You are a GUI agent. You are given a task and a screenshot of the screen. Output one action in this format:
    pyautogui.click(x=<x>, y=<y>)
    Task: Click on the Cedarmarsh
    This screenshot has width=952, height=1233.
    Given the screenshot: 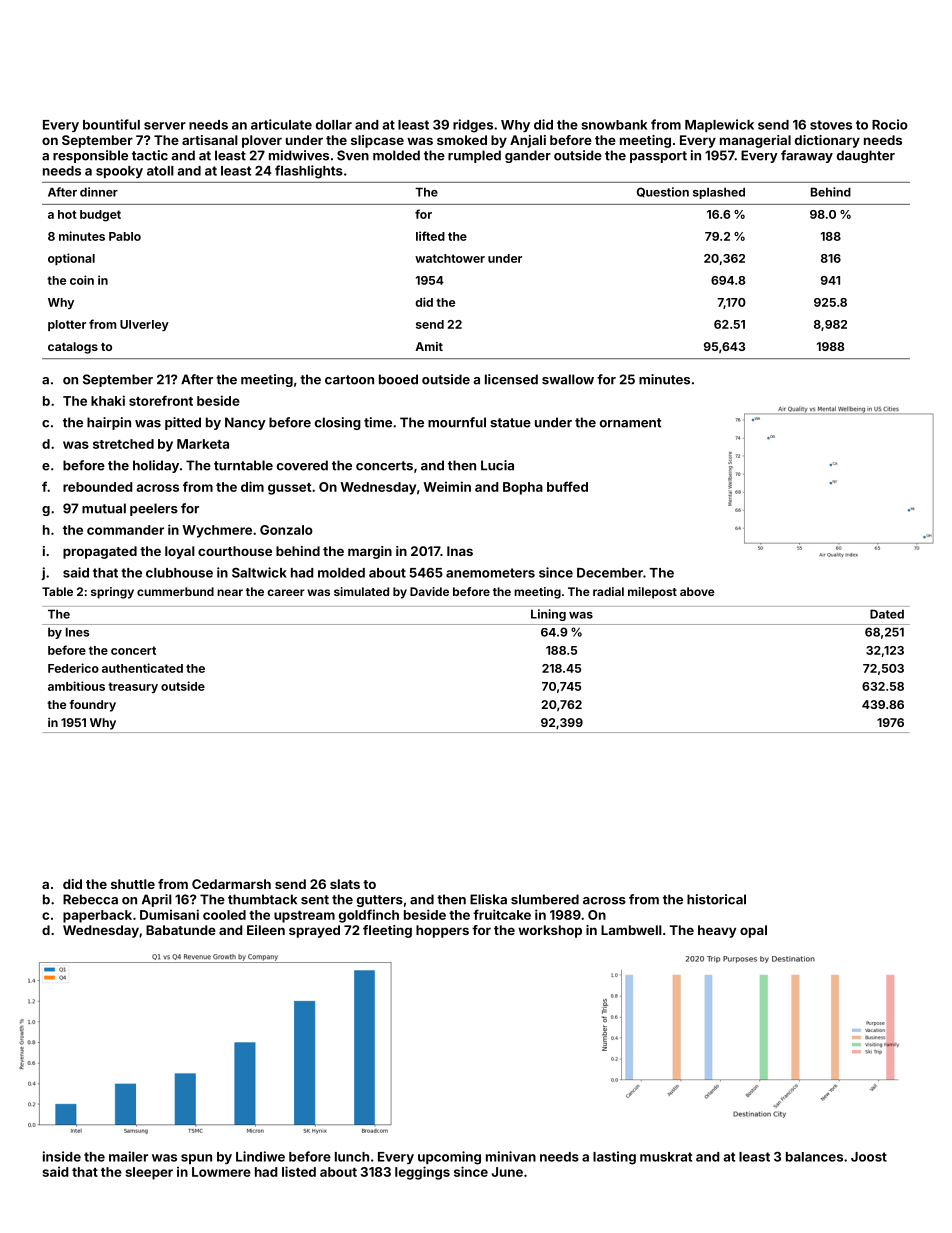 What is the action you would take?
    pyautogui.click(x=231, y=884)
